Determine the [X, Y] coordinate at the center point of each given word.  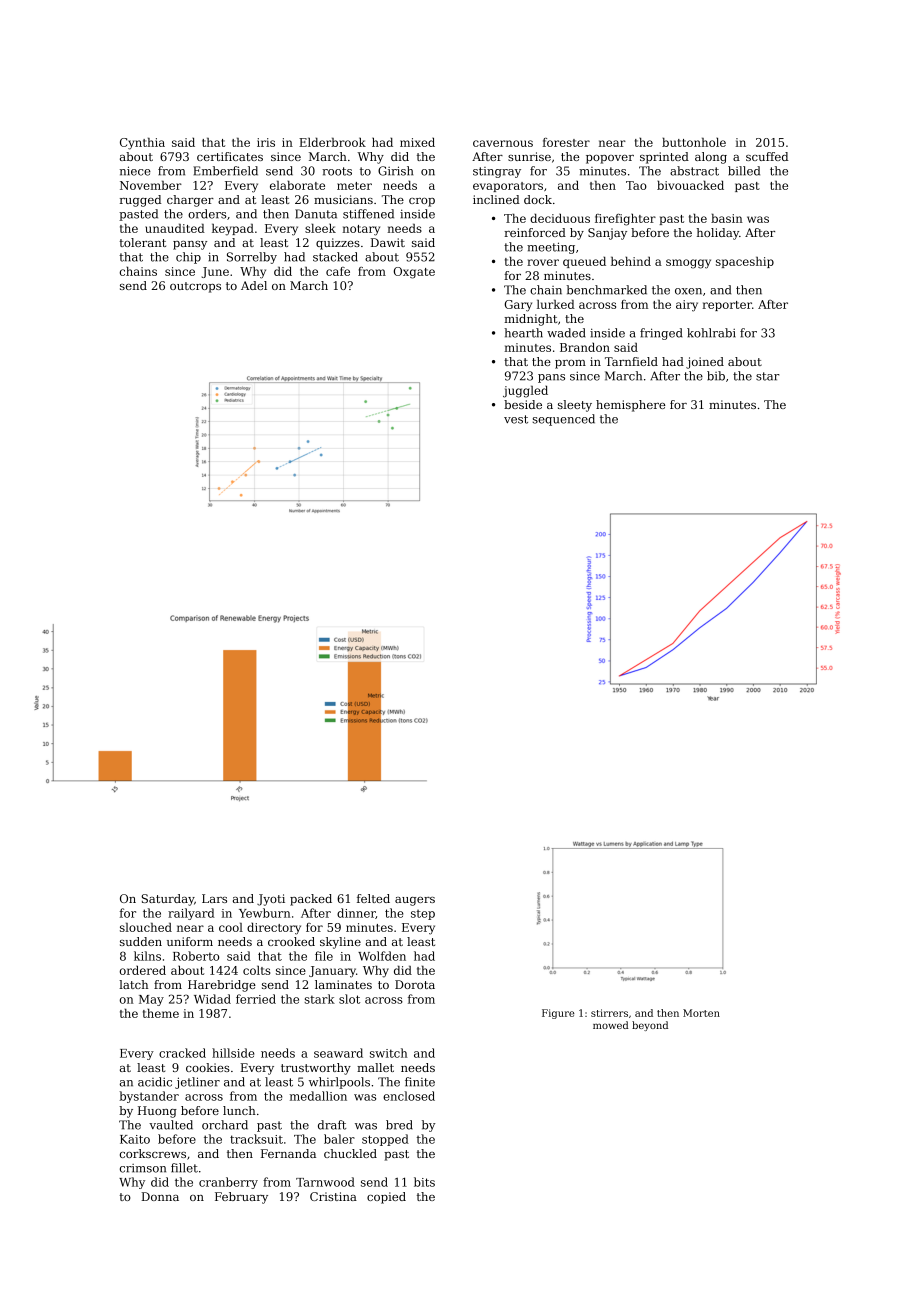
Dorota [415, 984]
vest [516, 419]
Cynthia [142, 144]
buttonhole [694, 142]
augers [415, 901]
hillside [233, 1053]
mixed [417, 142]
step [423, 915]
